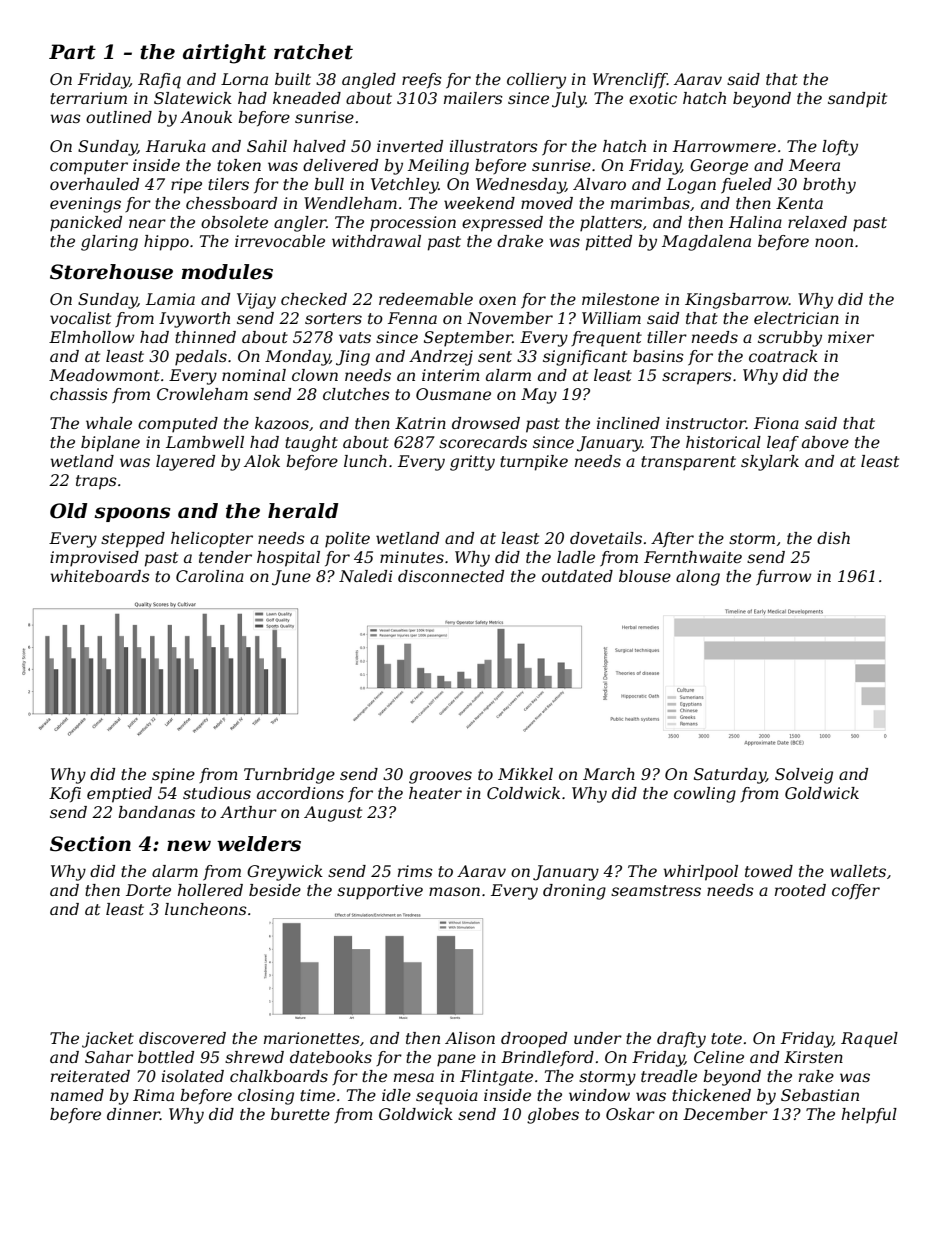 The height and width of the screenshot is (1233, 952). What do you see at coordinates (182, 1038) in the screenshot?
I see `discovered` at bounding box center [182, 1038].
